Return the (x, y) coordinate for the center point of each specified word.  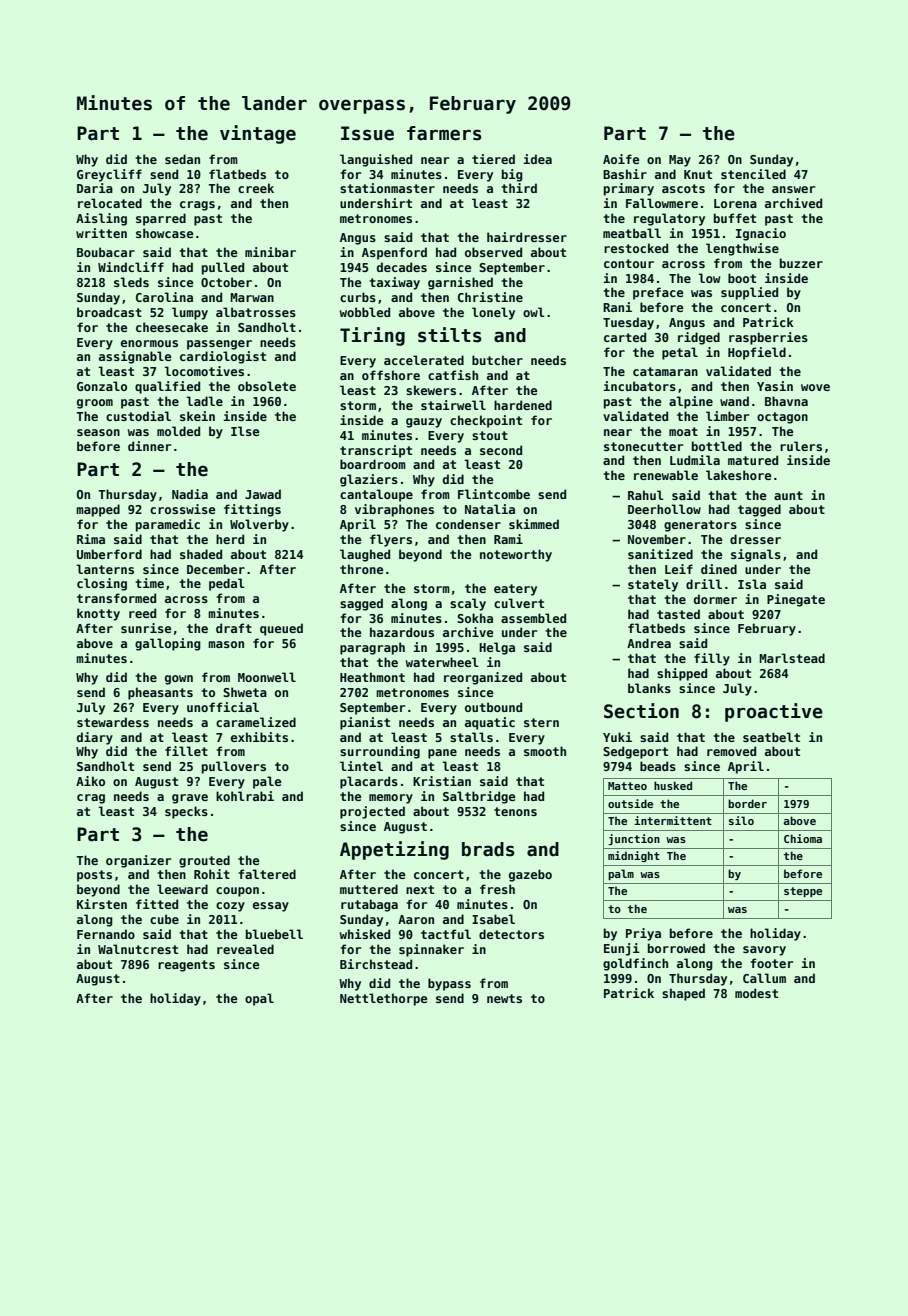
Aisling (101, 219)
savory (764, 951)
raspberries (768, 338)
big (512, 175)
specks (186, 812)
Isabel (493, 919)
